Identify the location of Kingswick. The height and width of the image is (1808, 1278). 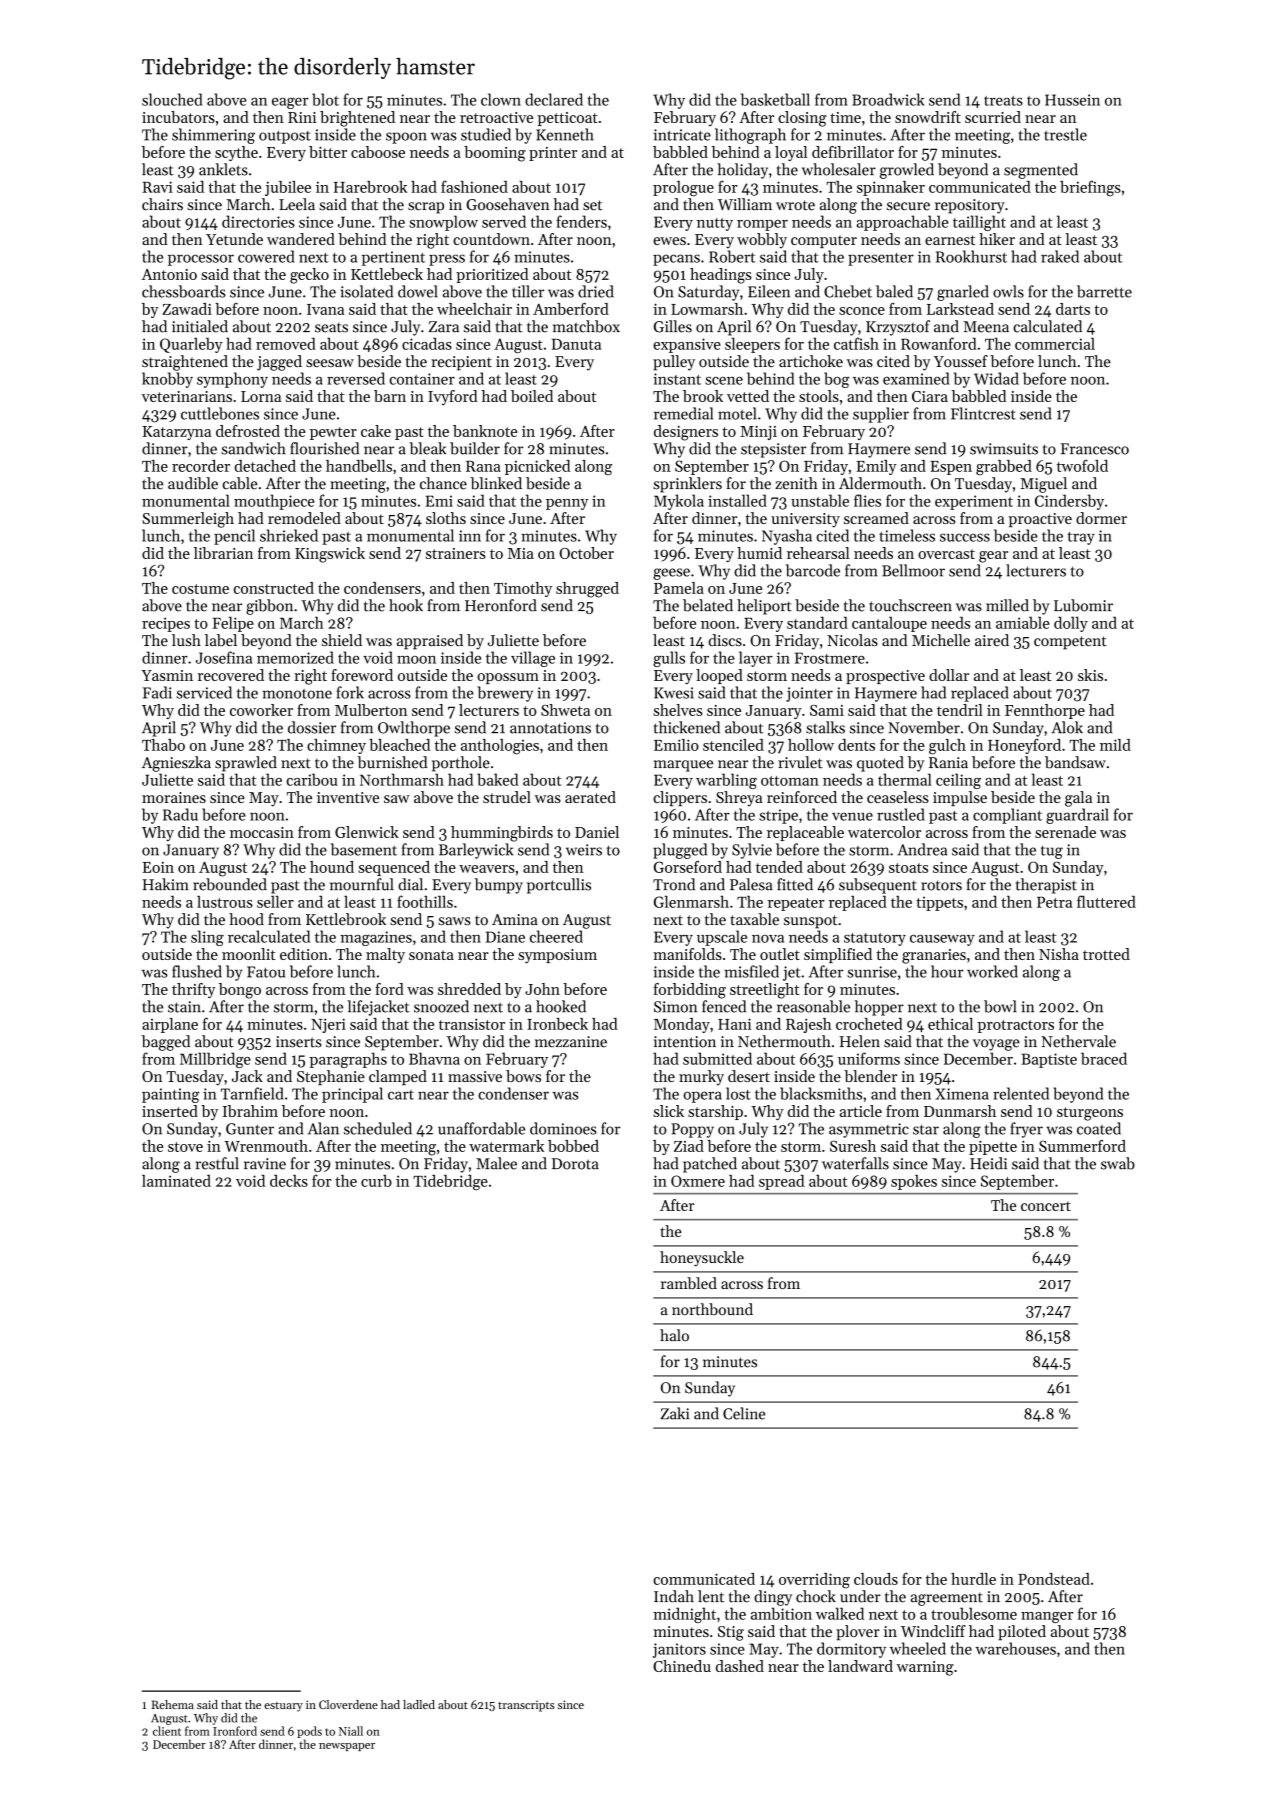
(330, 555).
